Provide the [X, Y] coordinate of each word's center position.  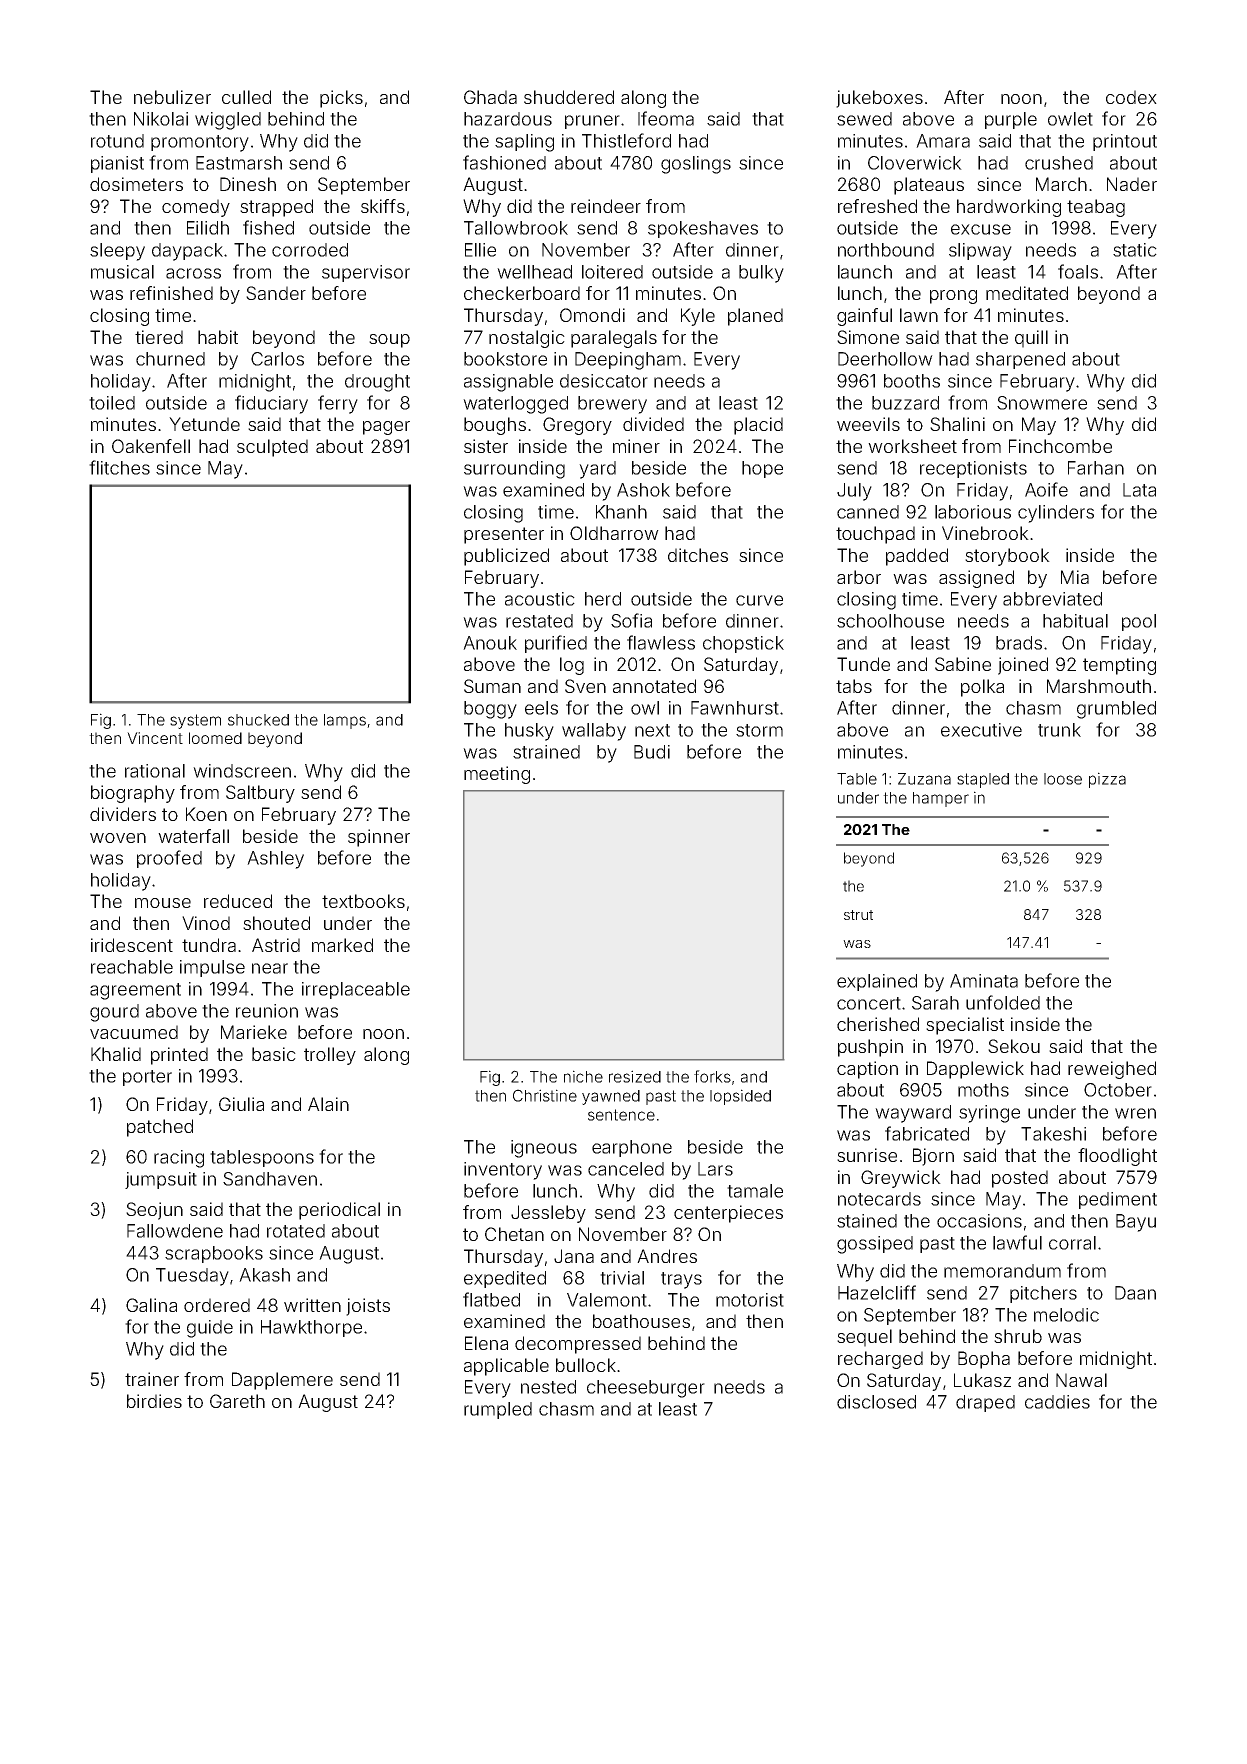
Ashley [275, 860]
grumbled [1116, 710]
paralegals [614, 339]
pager [386, 428]
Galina [151, 1305]
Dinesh [248, 184]
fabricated [927, 1133]
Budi [652, 752]
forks [712, 1076]
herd [603, 599]
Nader [1132, 184]
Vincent [155, 738]
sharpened [1020, 360]
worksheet [912, 446]
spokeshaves [703, 229]
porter [147, 1078]
